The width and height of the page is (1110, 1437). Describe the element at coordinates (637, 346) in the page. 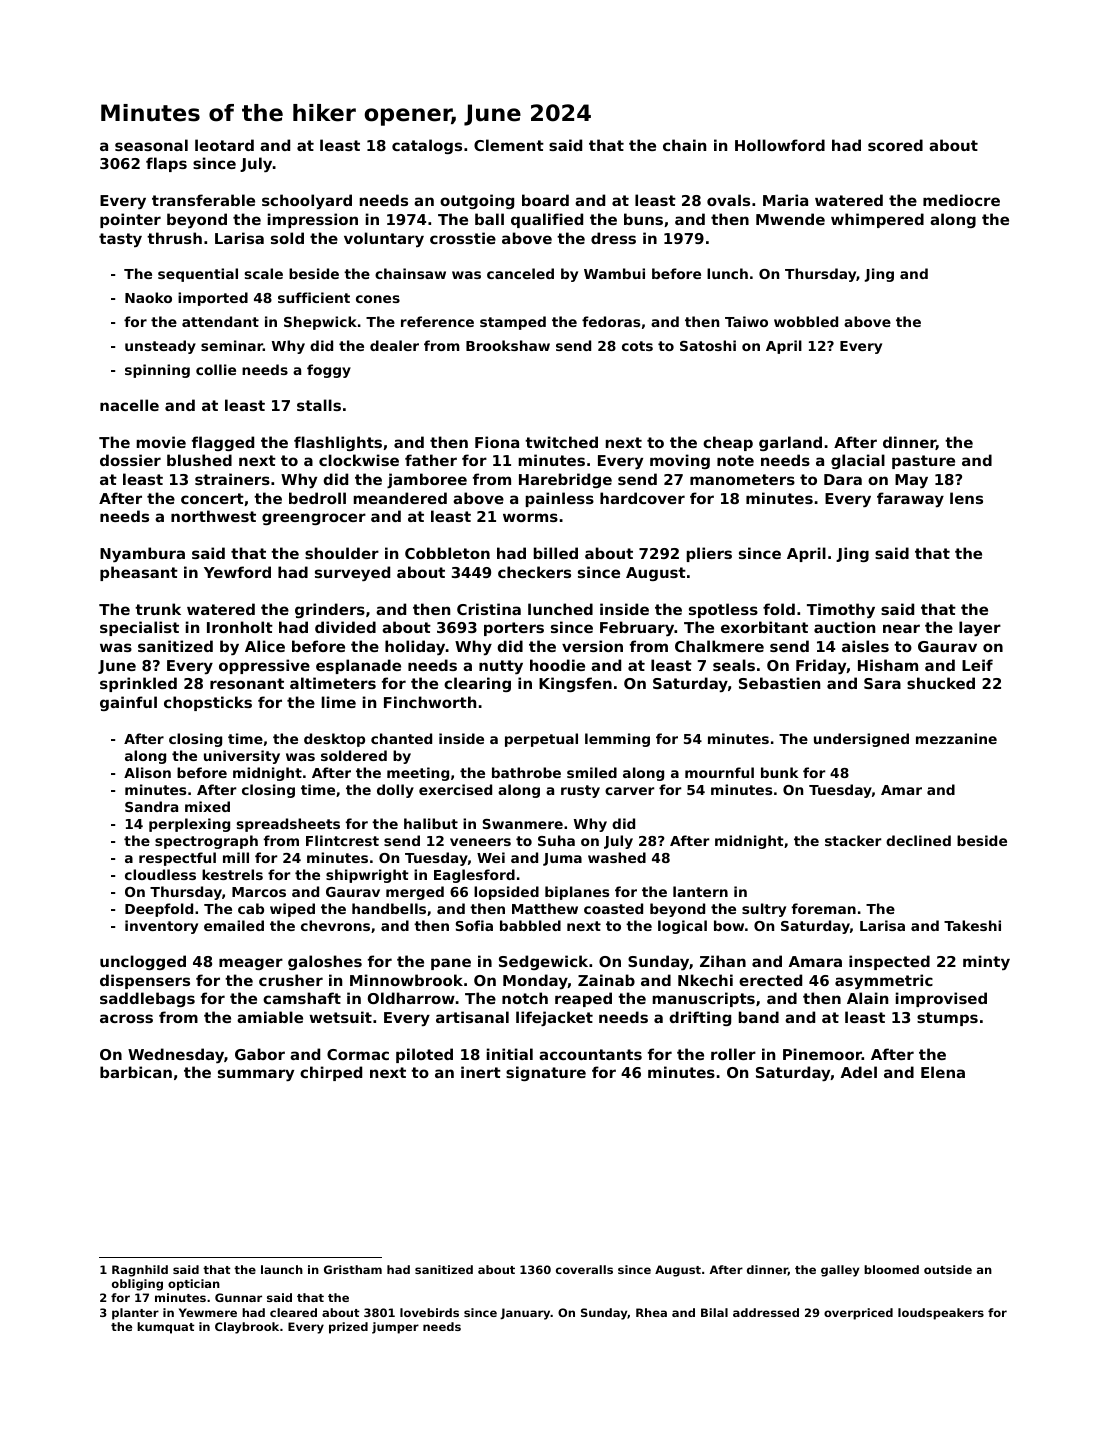

I see `cots` at that location.
